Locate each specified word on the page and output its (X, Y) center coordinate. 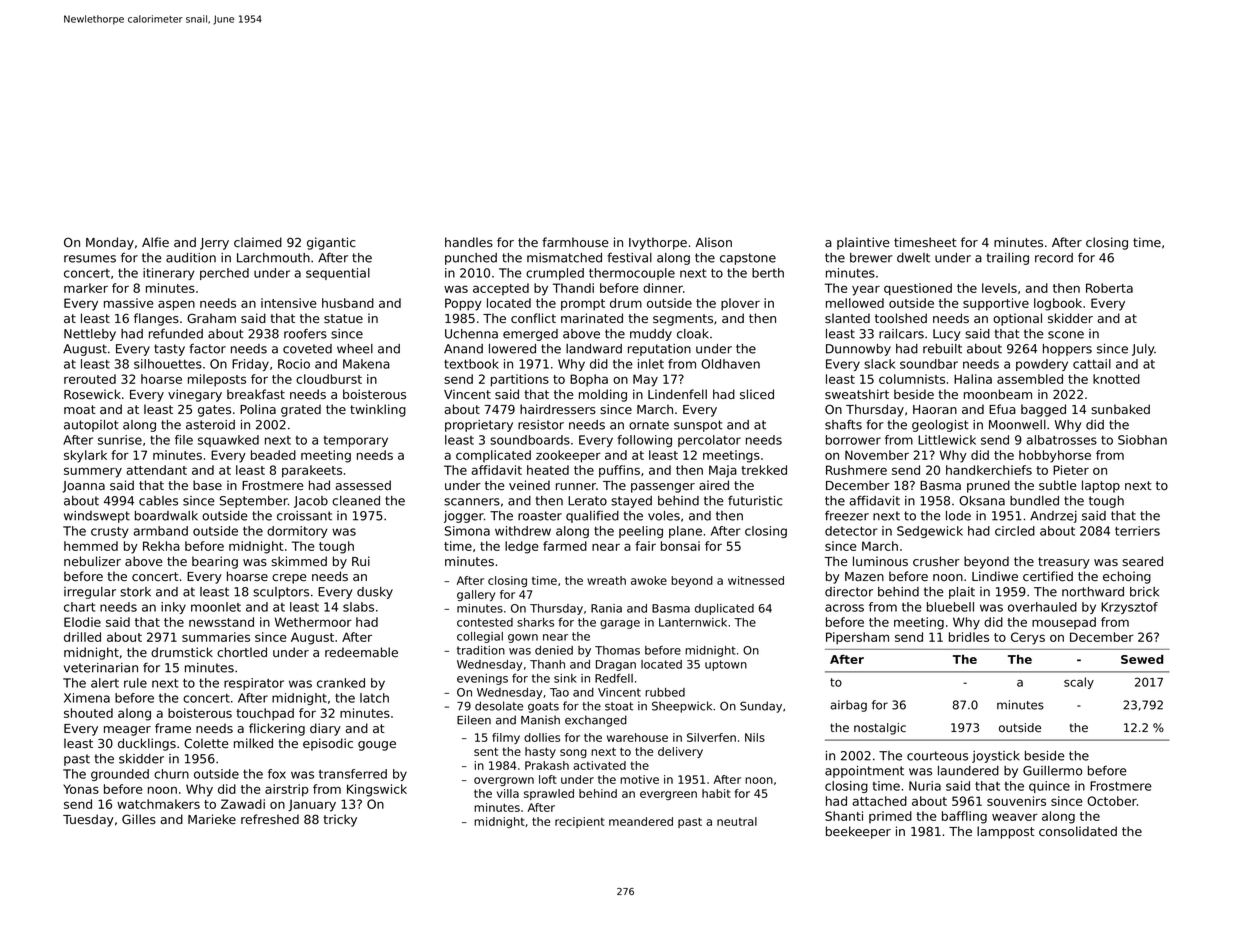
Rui (361, 561)
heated (548, 470)
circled (1015, 531)
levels (999, 288)
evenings (482, 679)
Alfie (155, 242)
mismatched (564, 258)
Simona (467, 531)
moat (80, 409)
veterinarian (101, 668)
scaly (1079, 683)
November (877, 455)
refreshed (270, 819)
